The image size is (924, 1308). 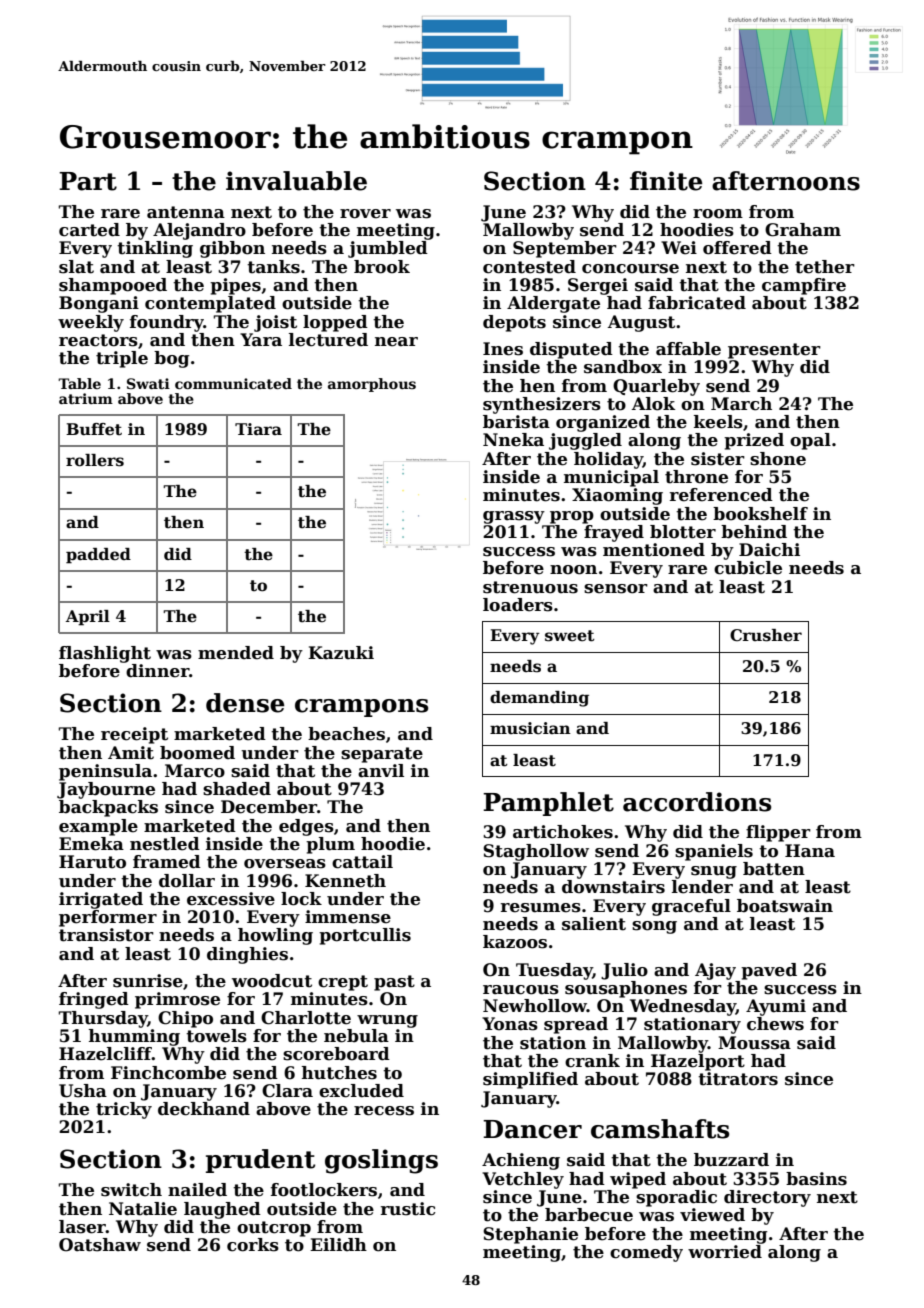 What do you see at coordinates (725, 1252) in the document?
I see `worried` at bounding box center [725, 1252].
